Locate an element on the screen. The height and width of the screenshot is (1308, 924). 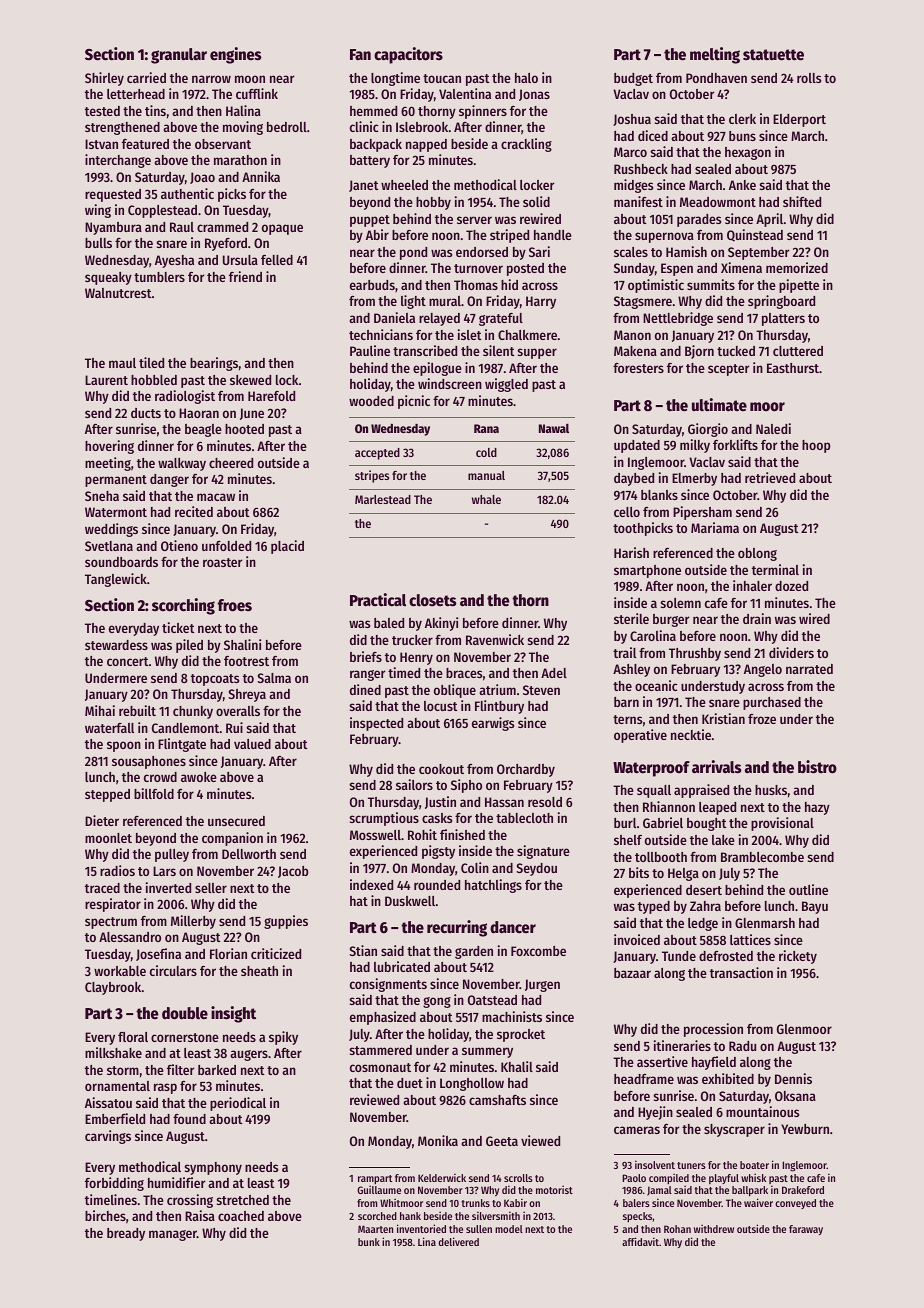
windscreen is located at coordinates (450, 383).
